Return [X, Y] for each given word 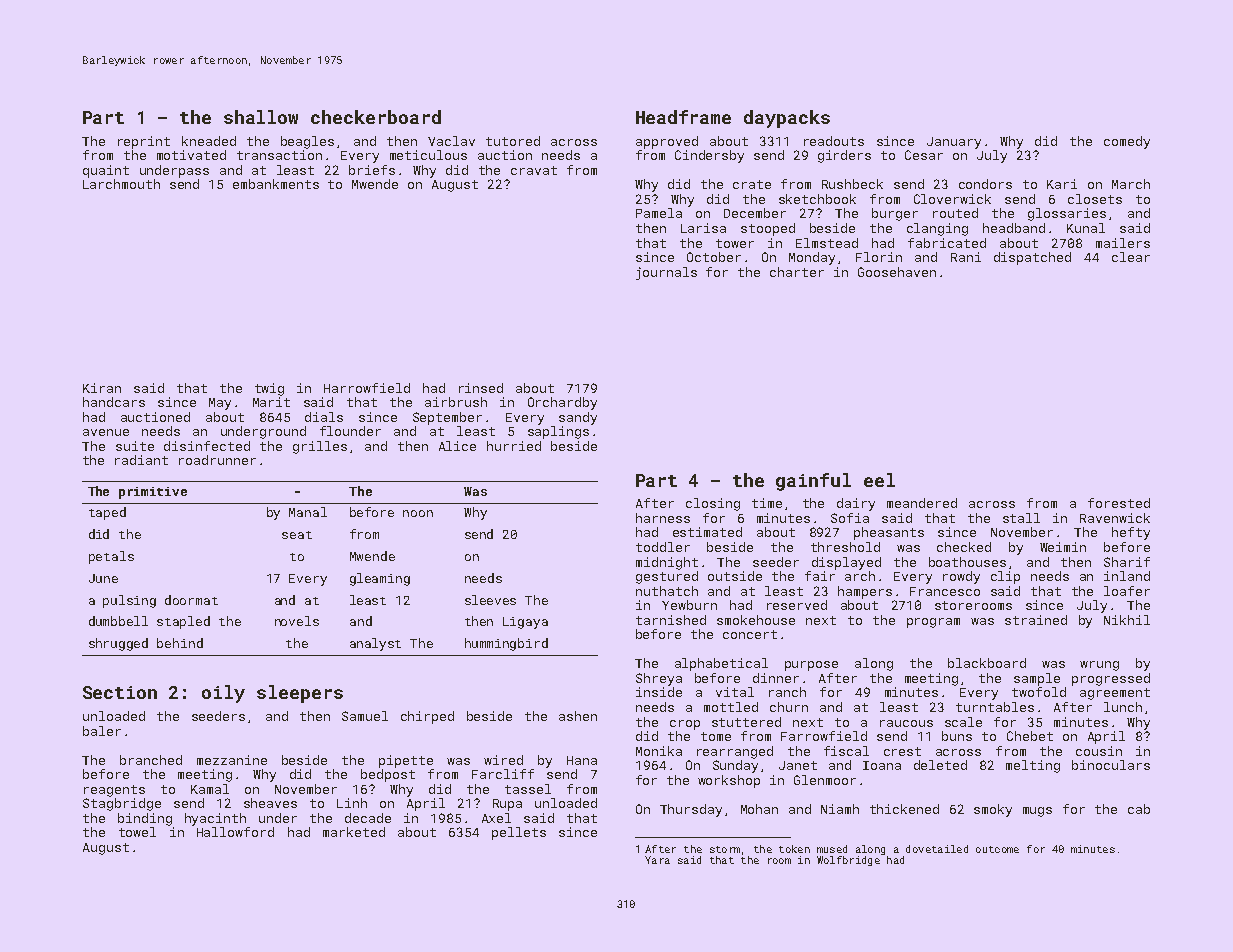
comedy [1127, 142]
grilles [320, 447]
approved [667, 142]
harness [663, 518]
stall [1021, 518]
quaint [106, 171]
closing [713, 504]
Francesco [945, 591]
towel [137, 832]
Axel [496, 818]
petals [111, 557]
